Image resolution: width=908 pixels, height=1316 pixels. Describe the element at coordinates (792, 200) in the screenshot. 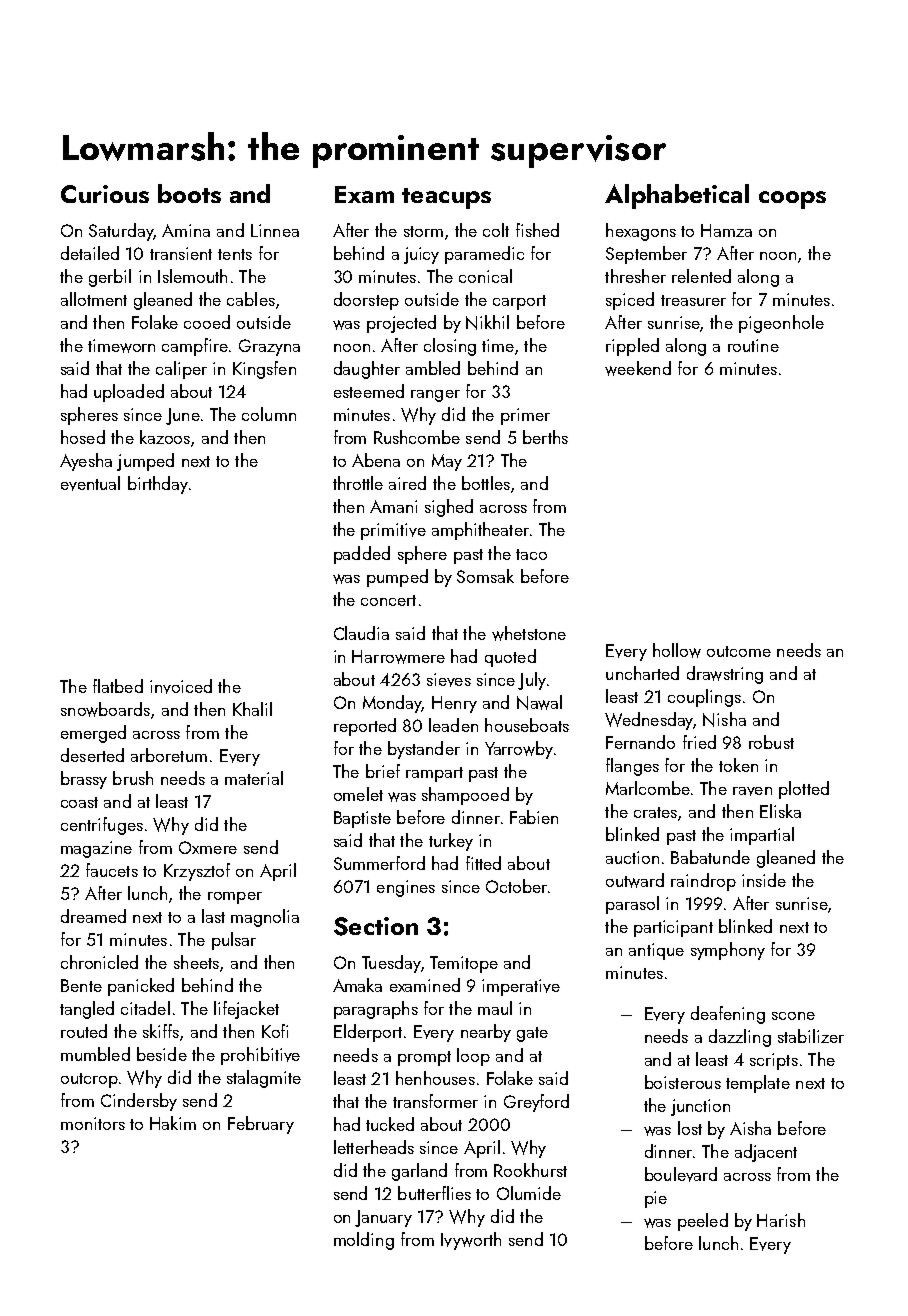

I see `coops` at that location.
